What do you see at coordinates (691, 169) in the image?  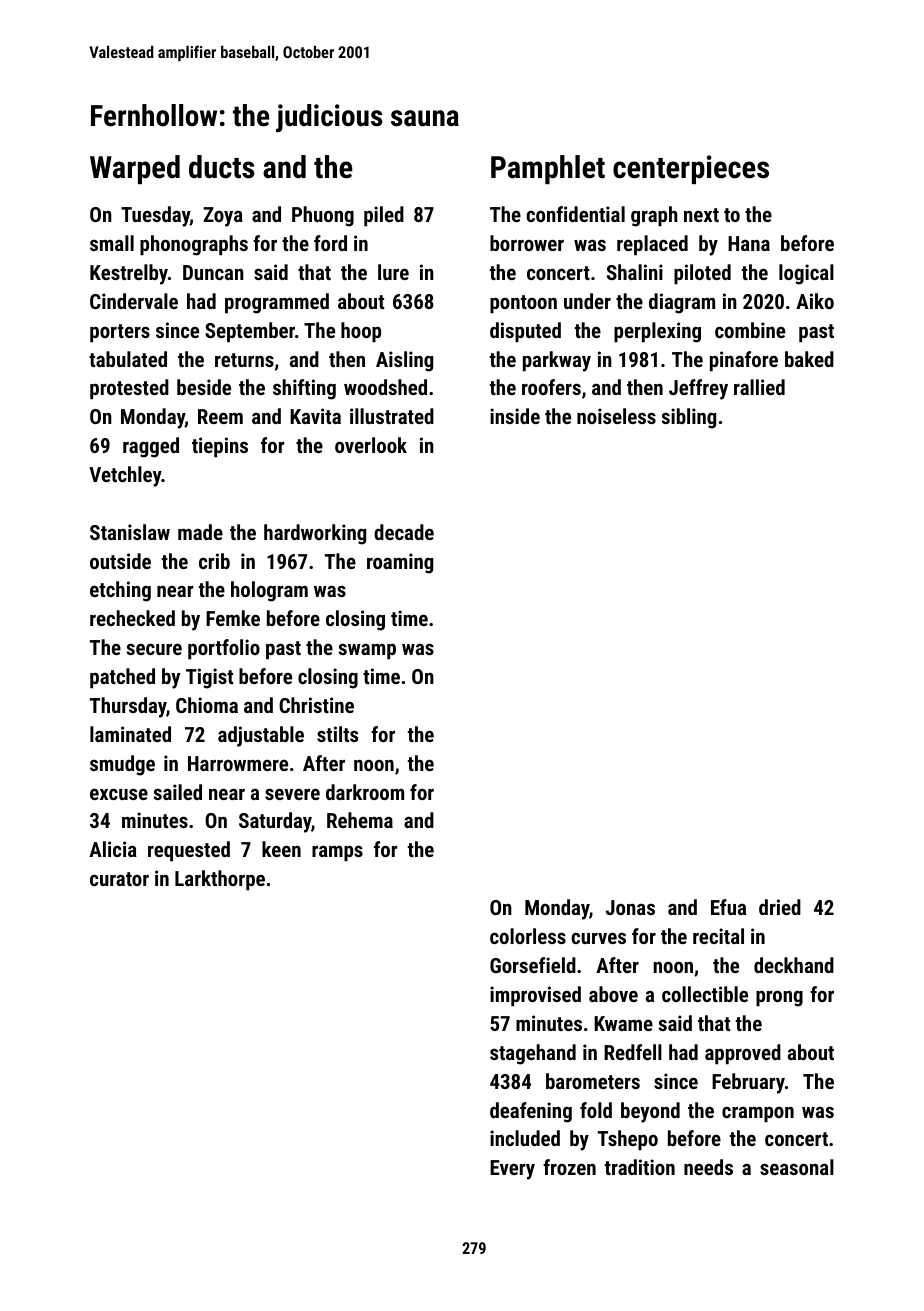 I see `centerpieces` at bounding box center [691, 169].
